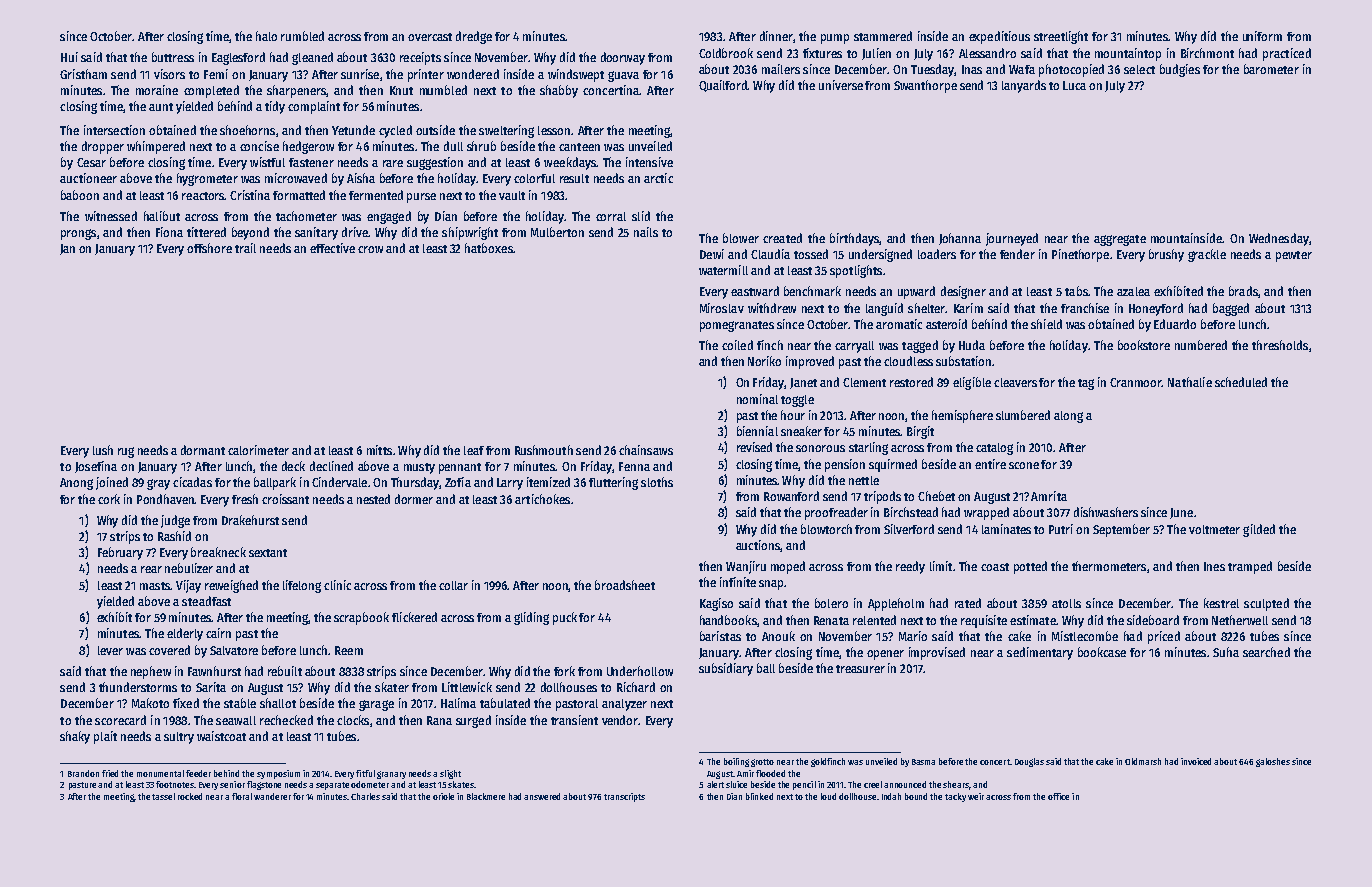 The width and height of the image is (1372, 887). What do you see at coordinates (360, 74) in the image?
I see `sunrise` at bounding box center [360, 74].
